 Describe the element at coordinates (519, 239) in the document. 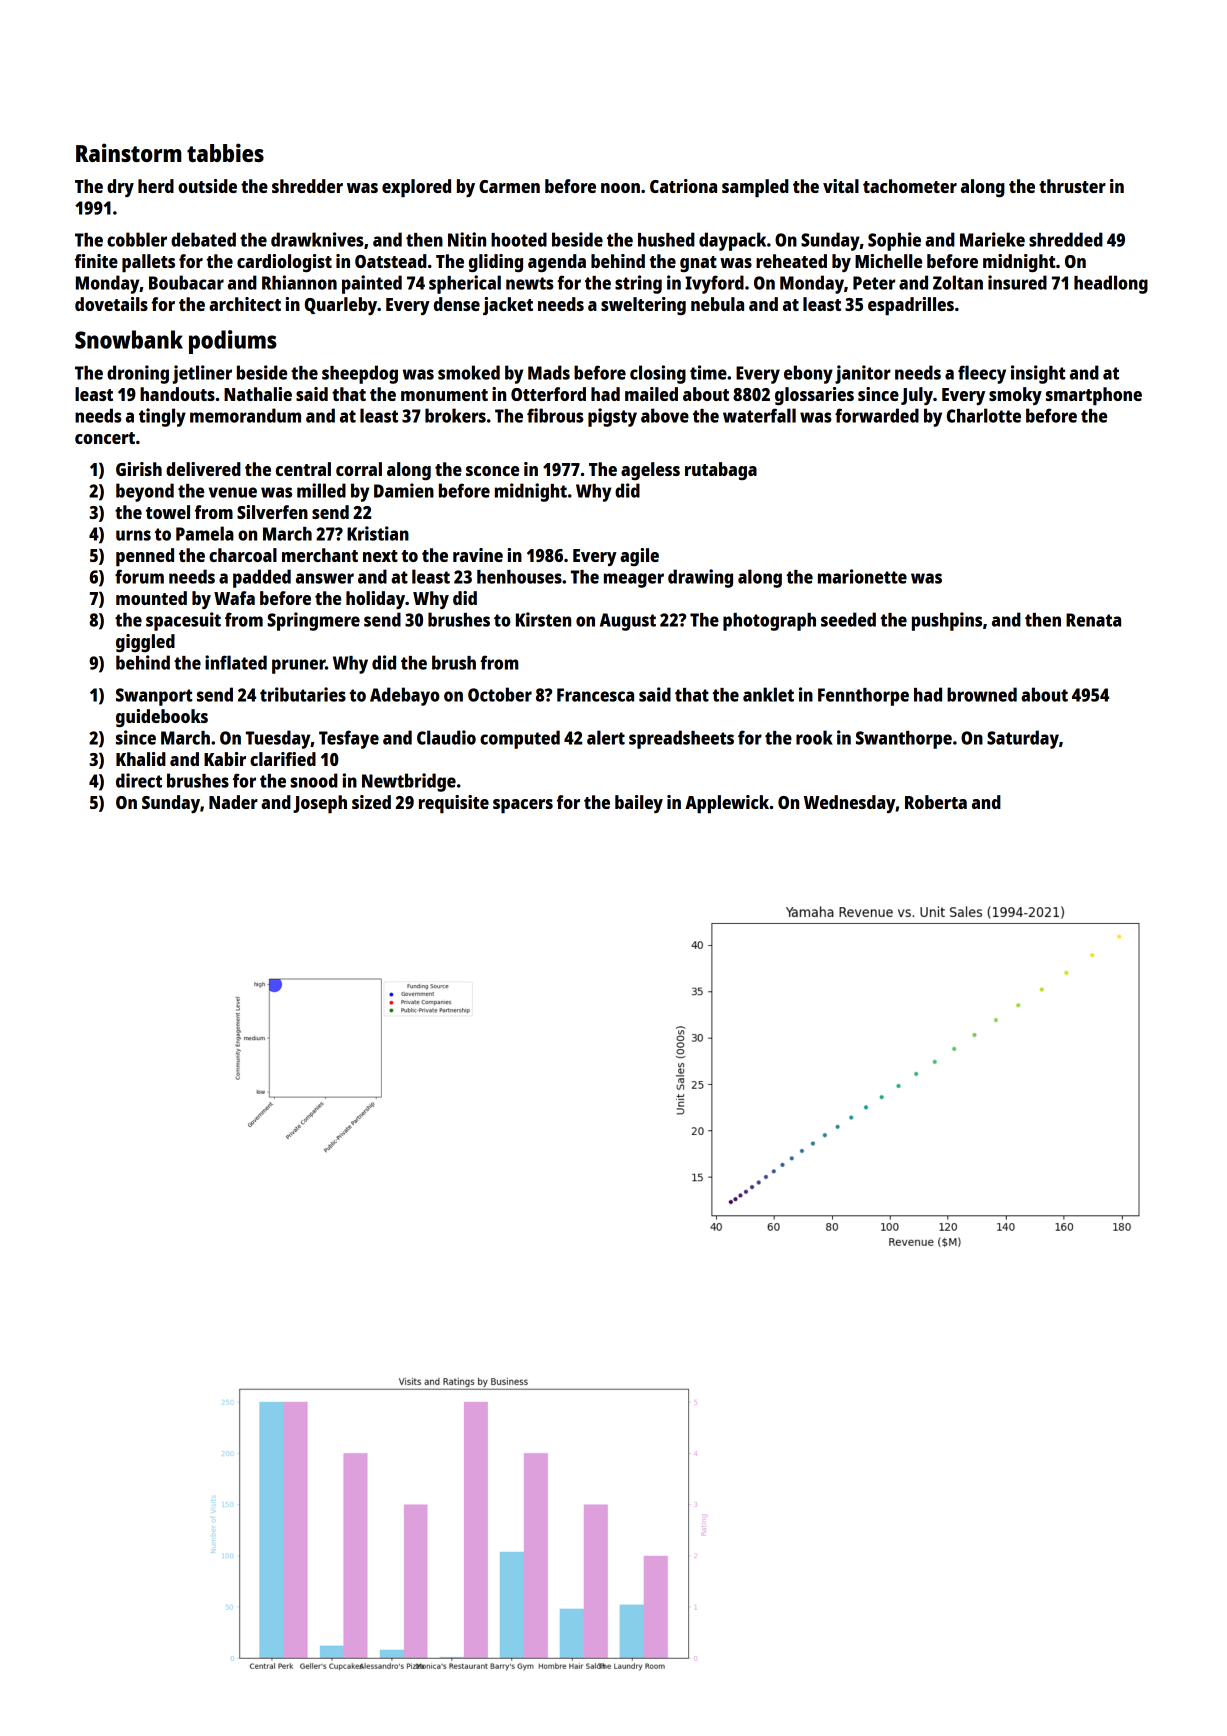

I see `hooted` at that location.
